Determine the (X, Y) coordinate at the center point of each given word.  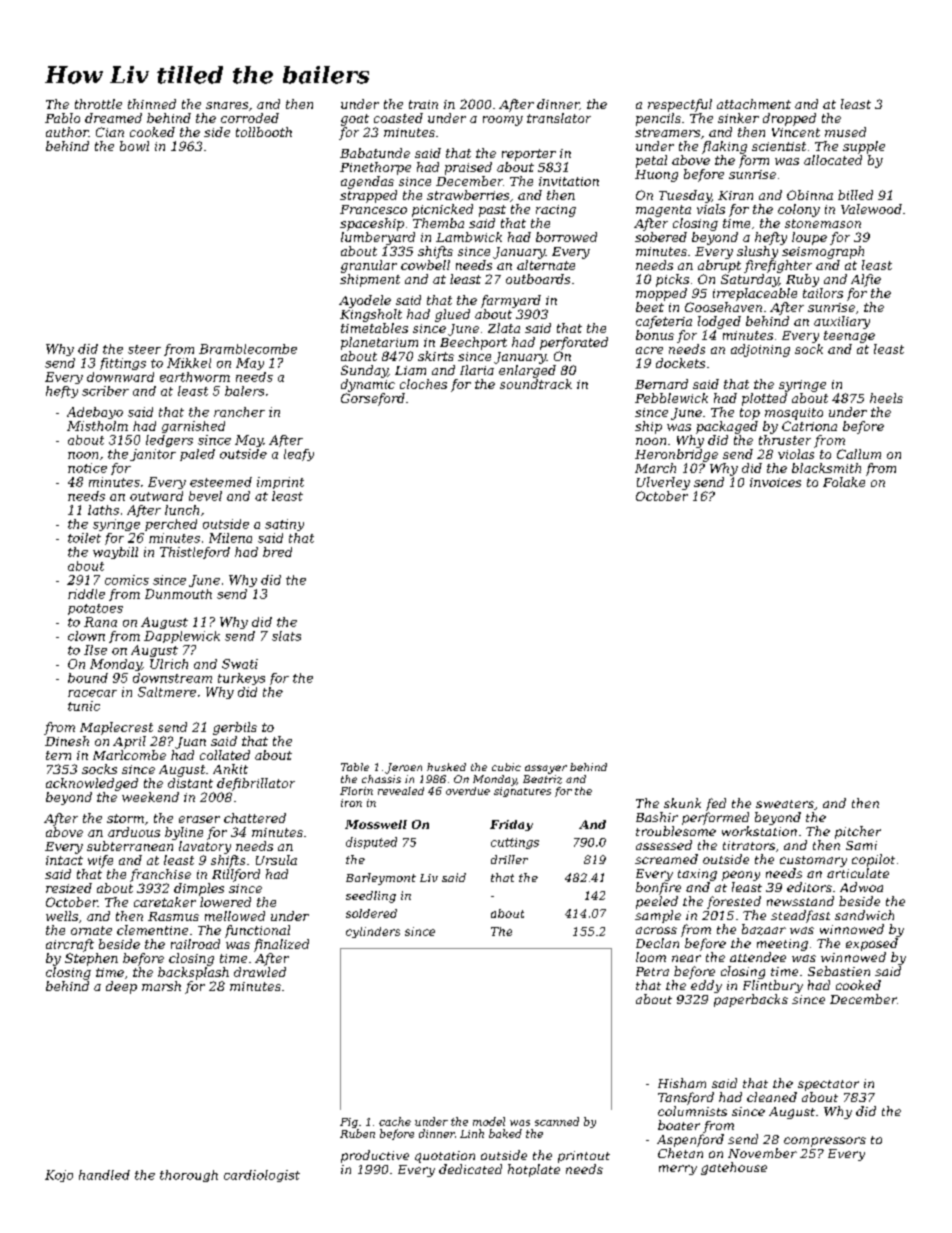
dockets (680, 363)
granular (369, 266)
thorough (189, 1176)
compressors (825, 1142)
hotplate (534, 1170)
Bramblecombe (248, 349)
